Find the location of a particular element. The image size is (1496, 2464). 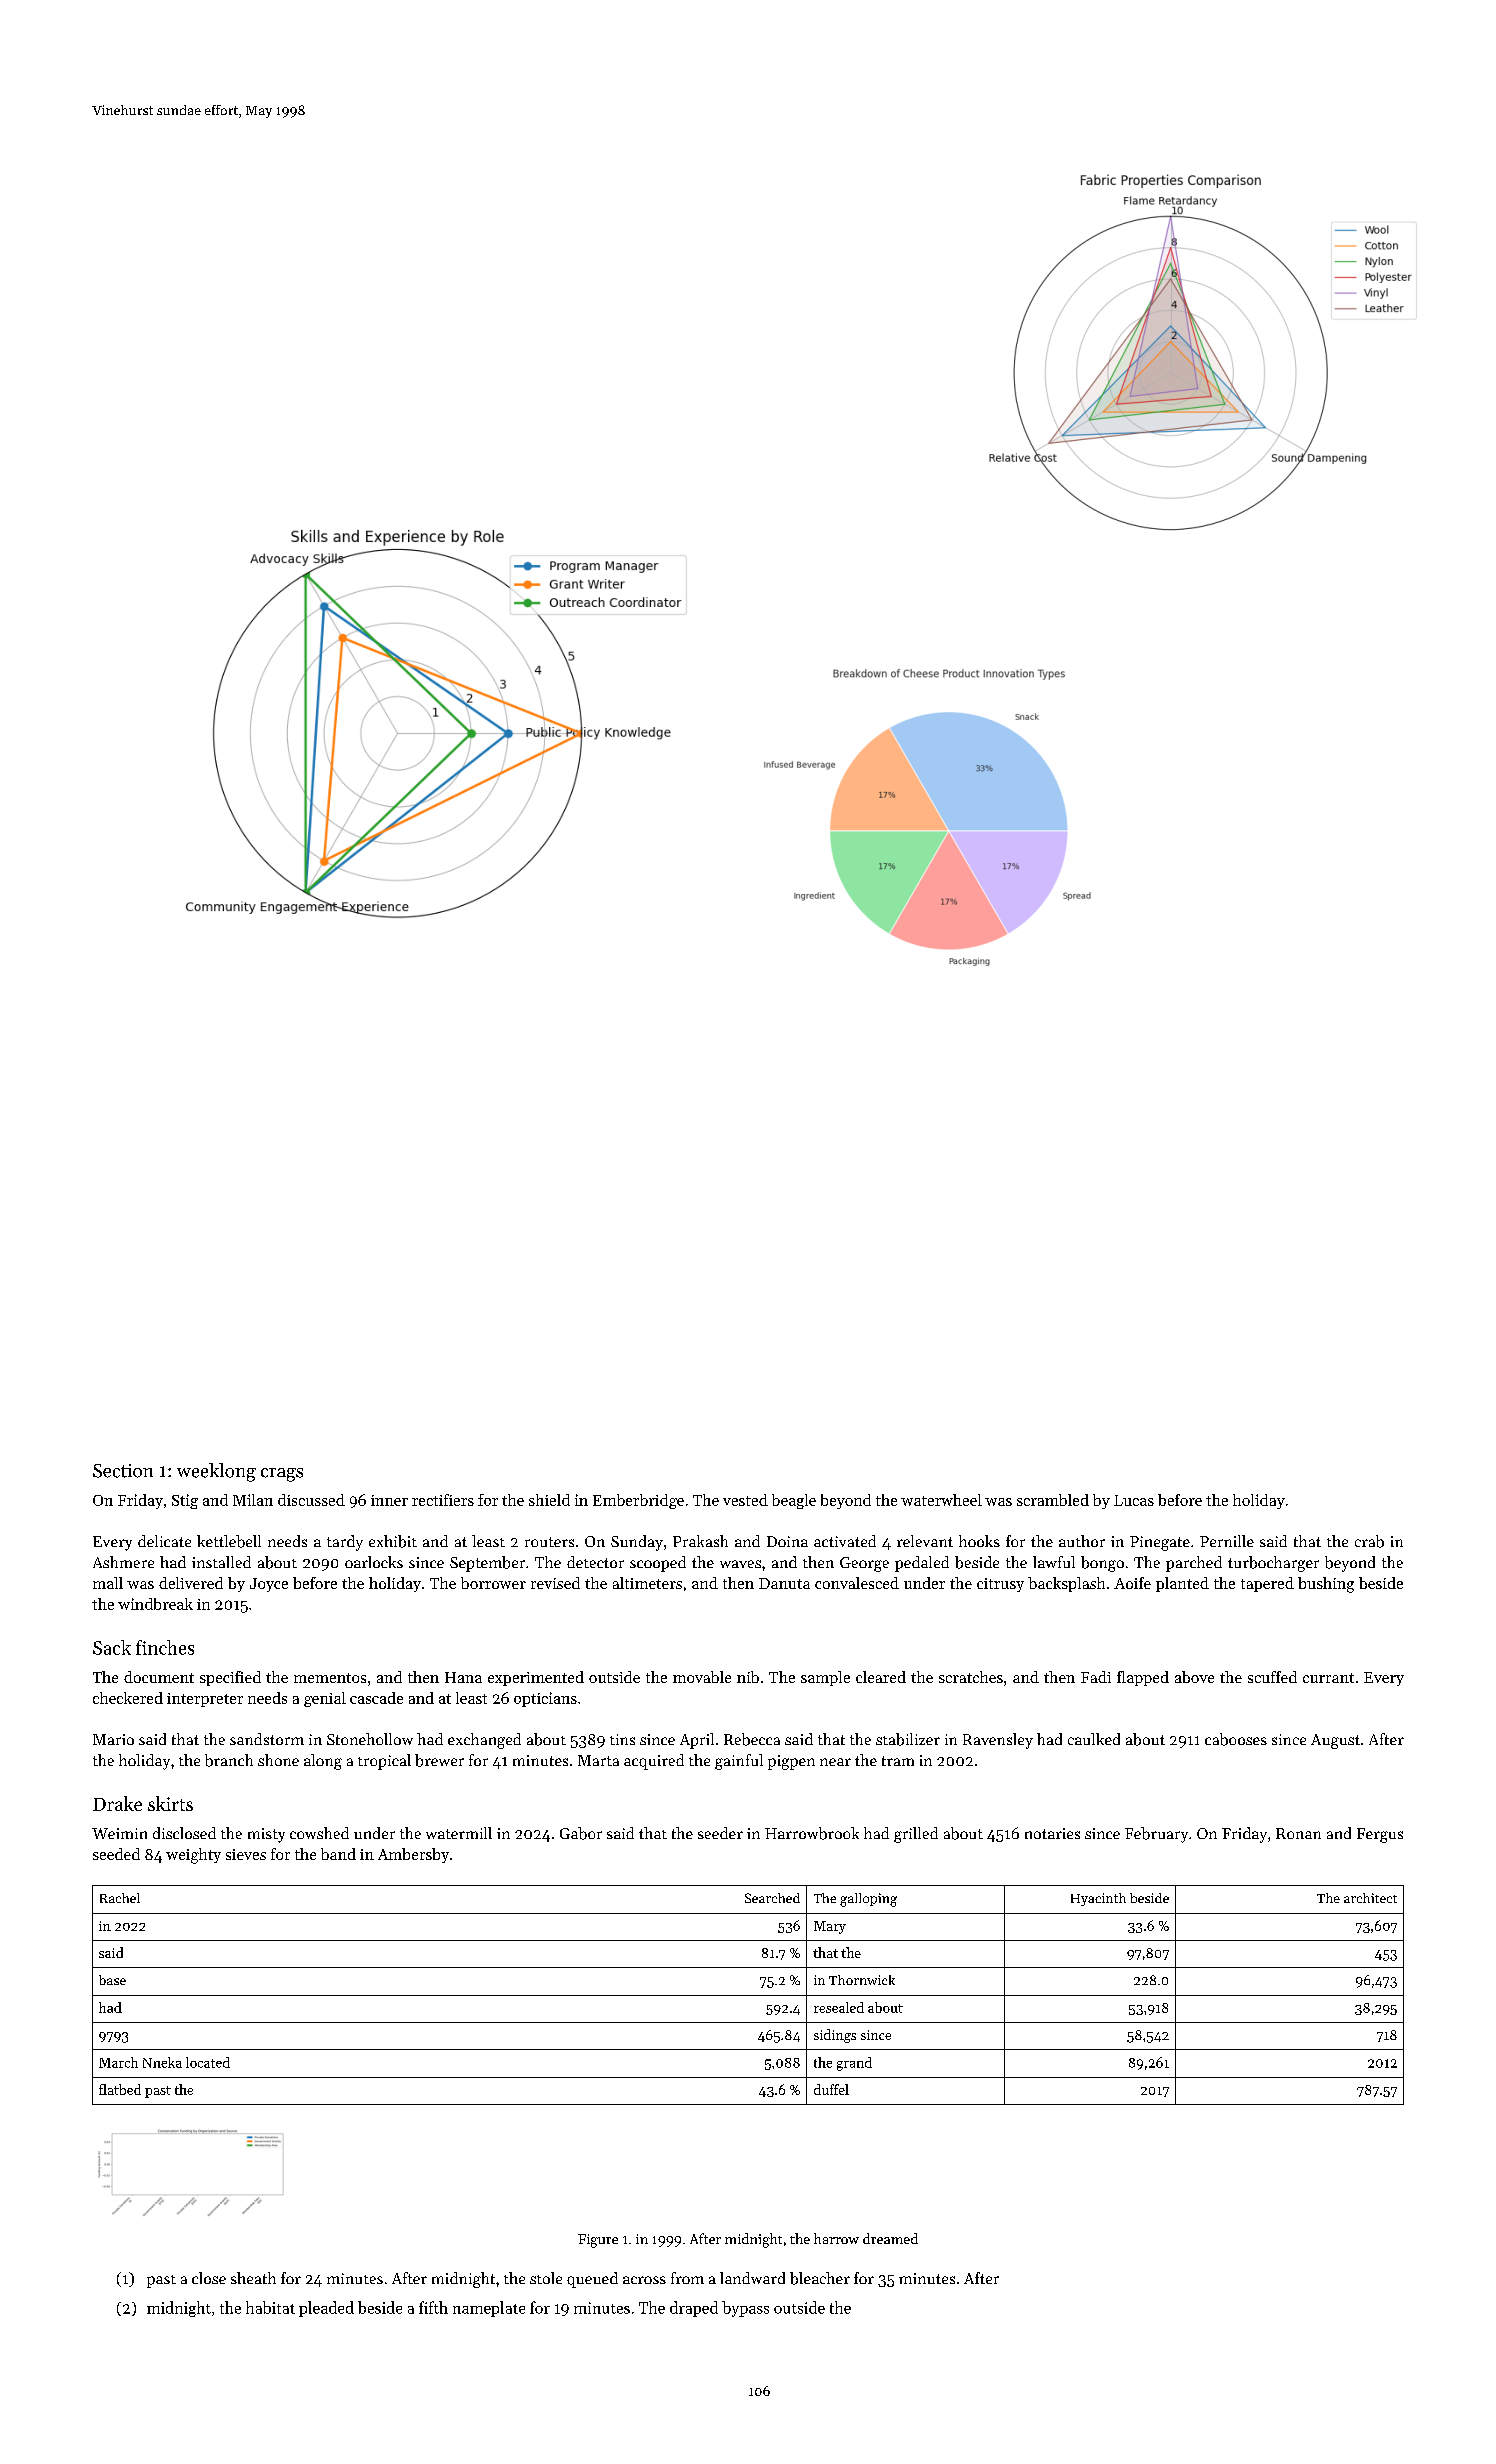

Lucas is located at coordinates (1134, 1500).
